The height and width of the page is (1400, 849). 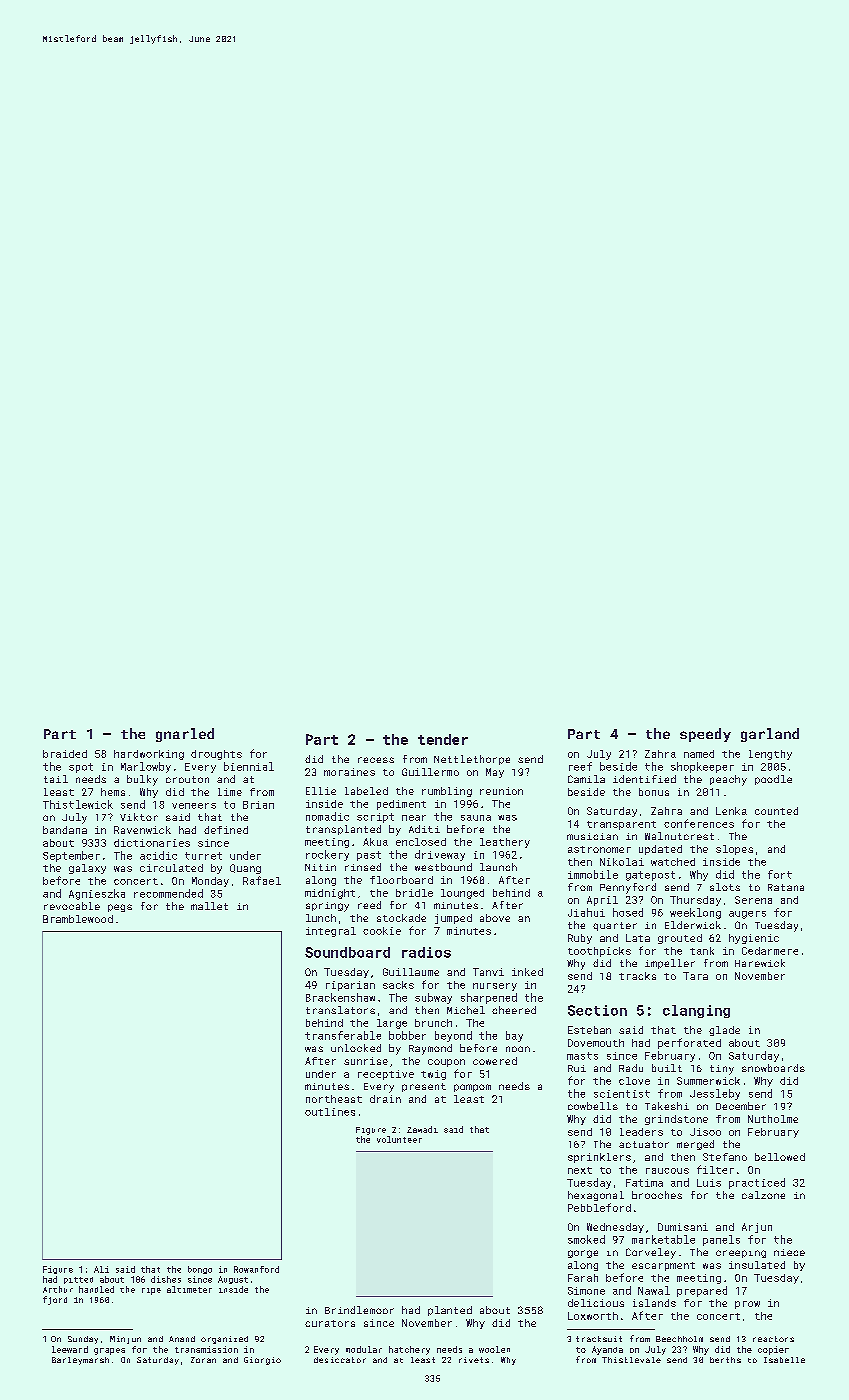 What do you see at coordinates (446, 1063) in the page?
I see `coupon` at bounding box center [446, 1063].
